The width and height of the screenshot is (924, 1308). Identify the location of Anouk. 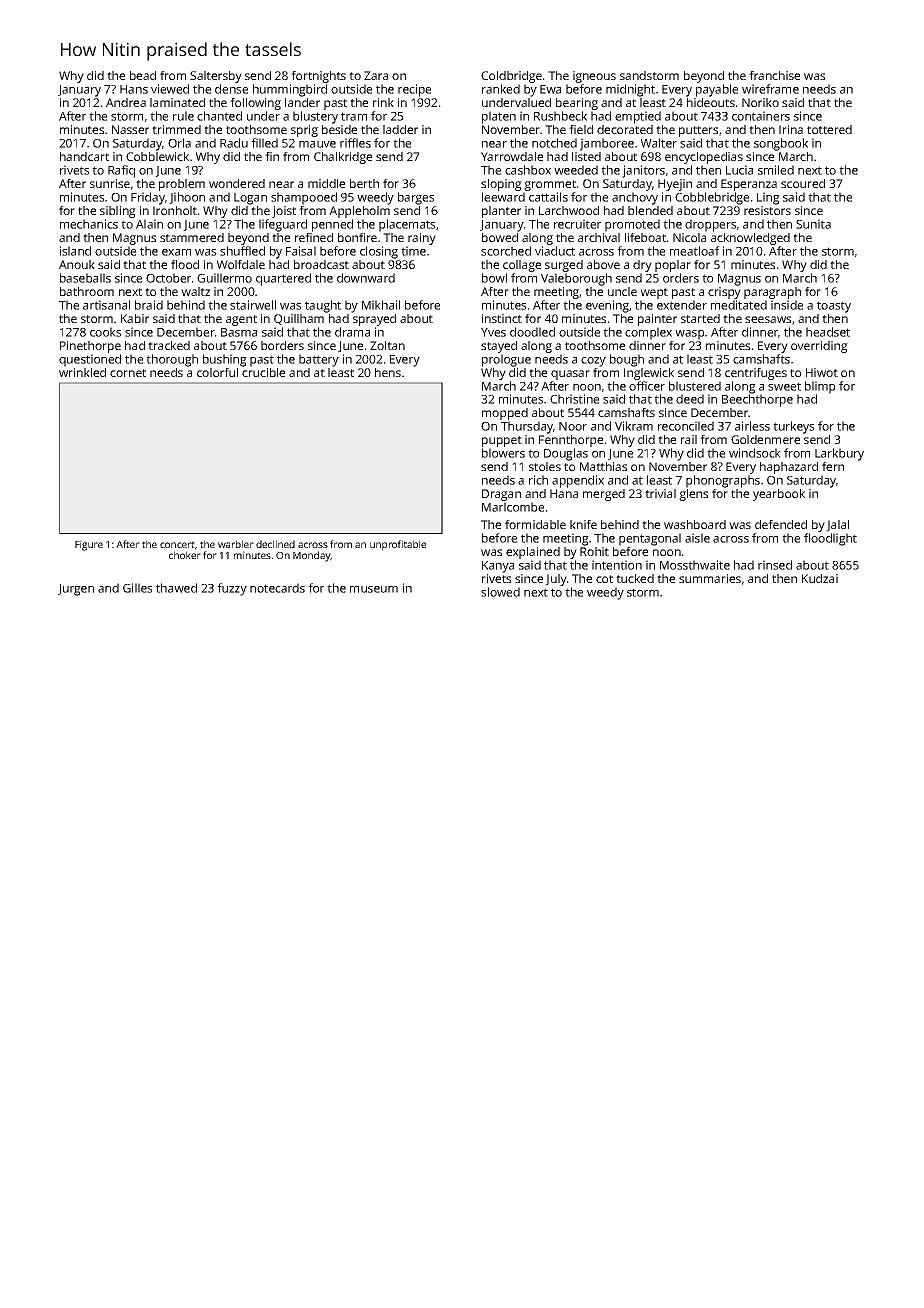
(77, 264).
